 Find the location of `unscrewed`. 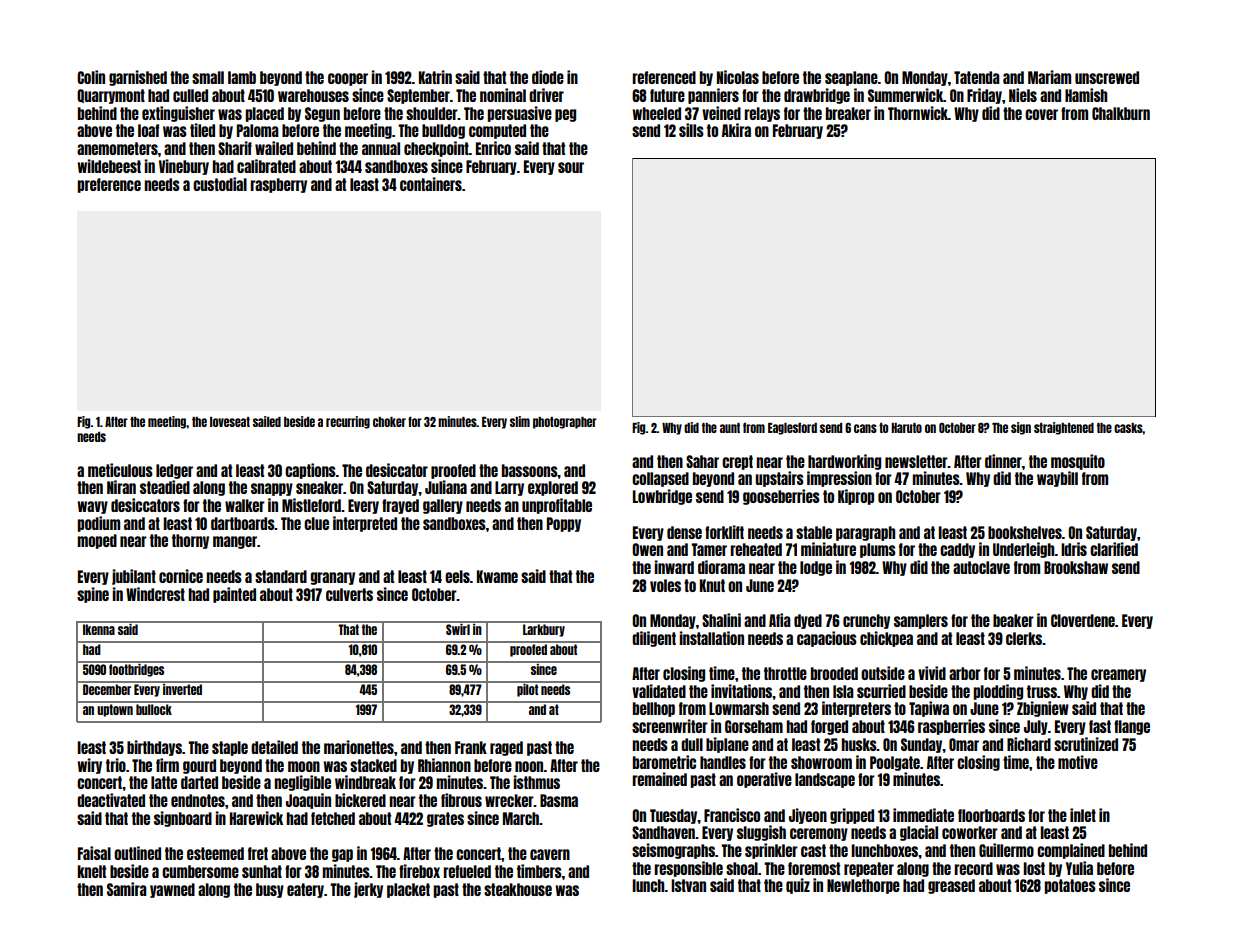

unscrewed is located at coordinates (1107, 77).
